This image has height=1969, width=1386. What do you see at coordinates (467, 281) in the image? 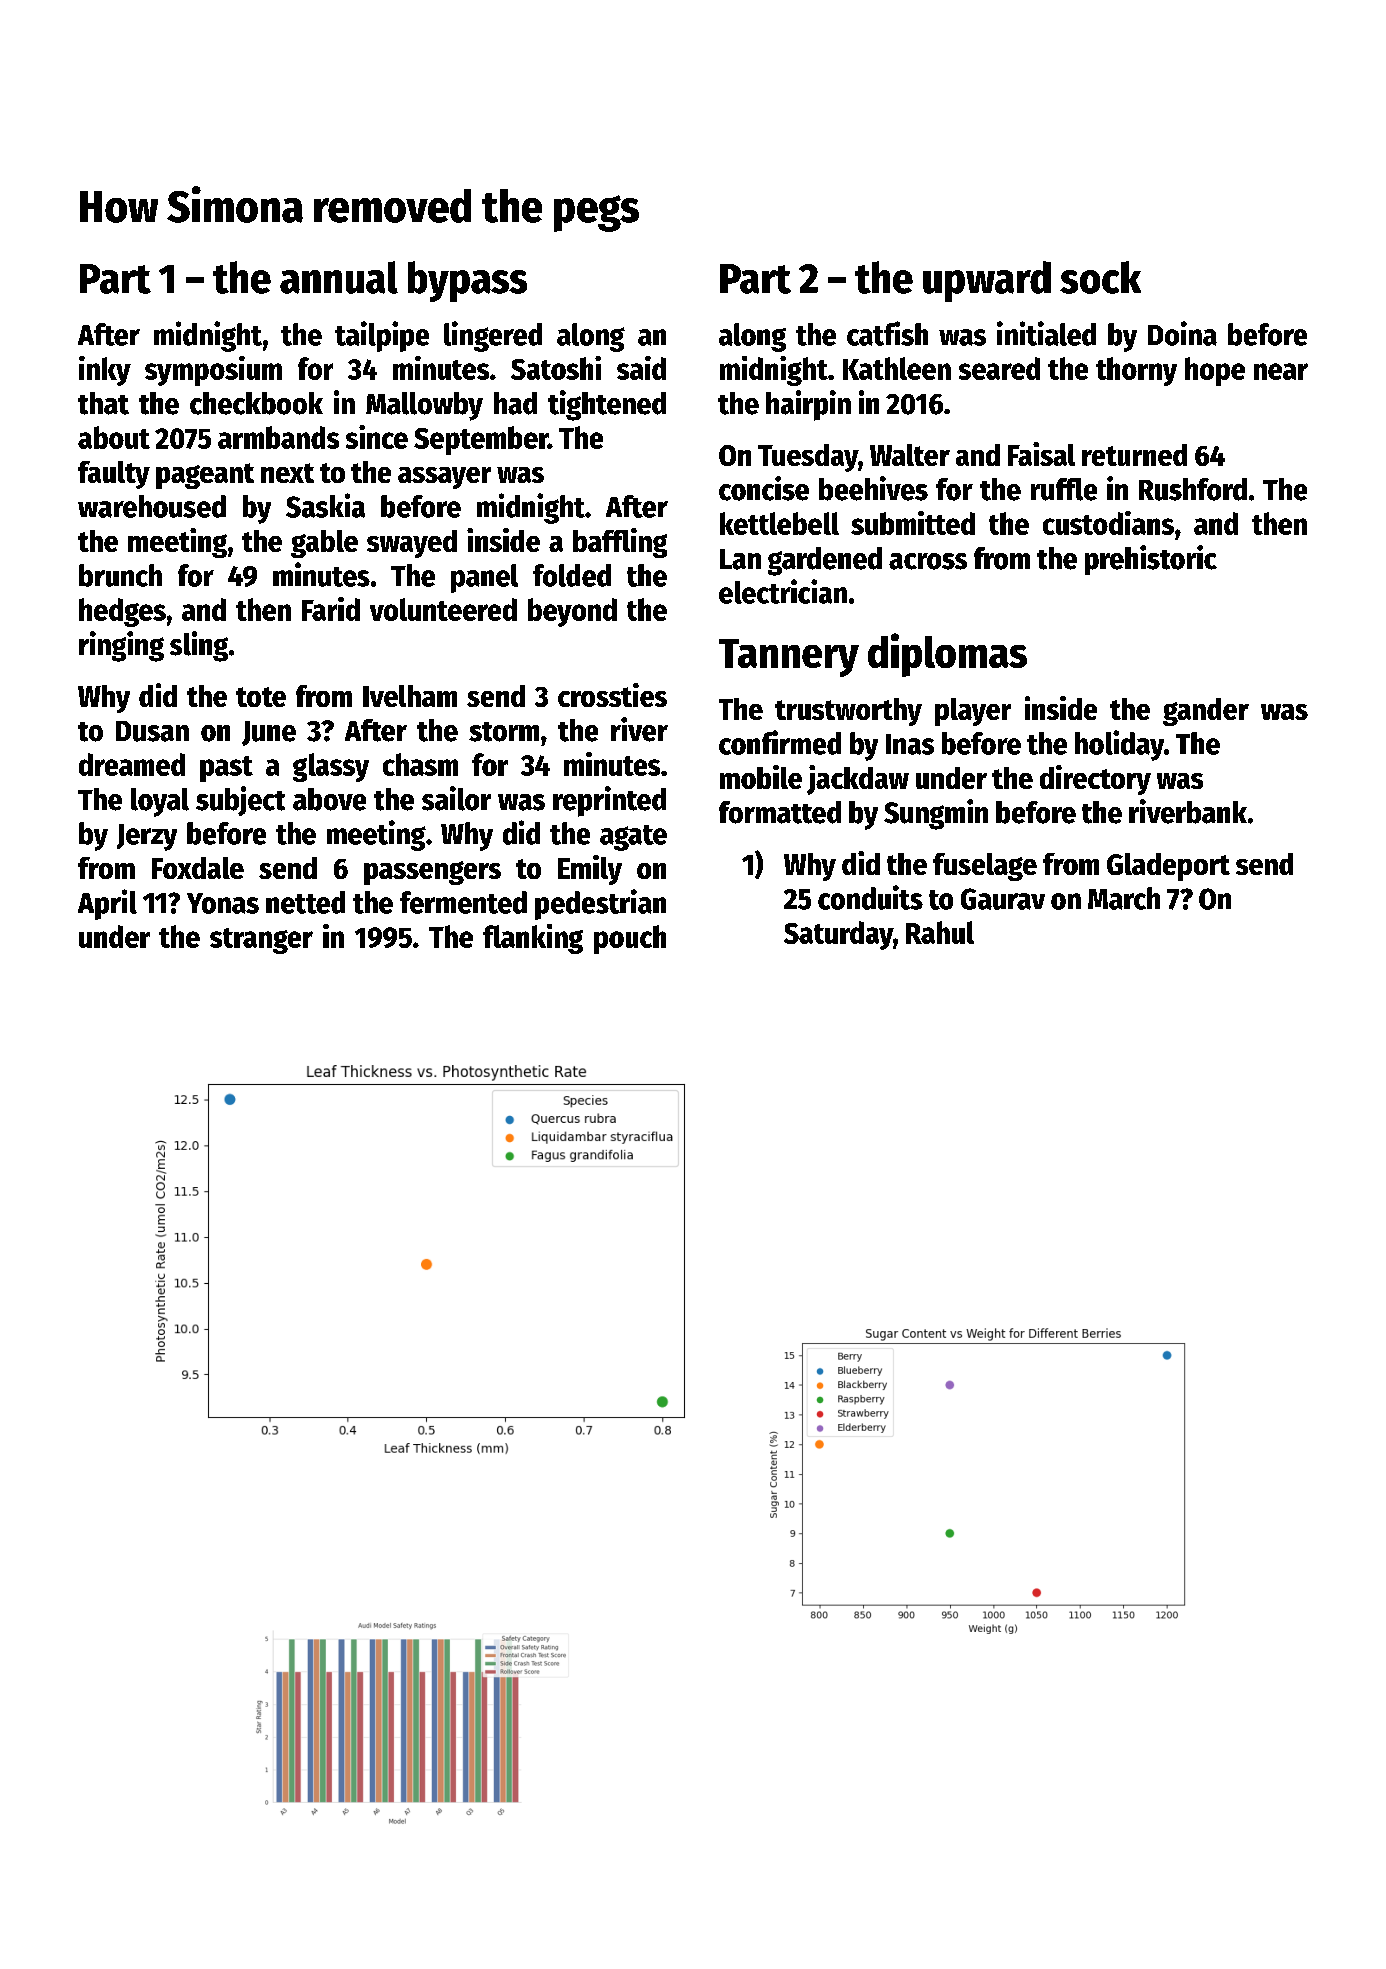
I see `bypass` at bounding box center [467, 281].
